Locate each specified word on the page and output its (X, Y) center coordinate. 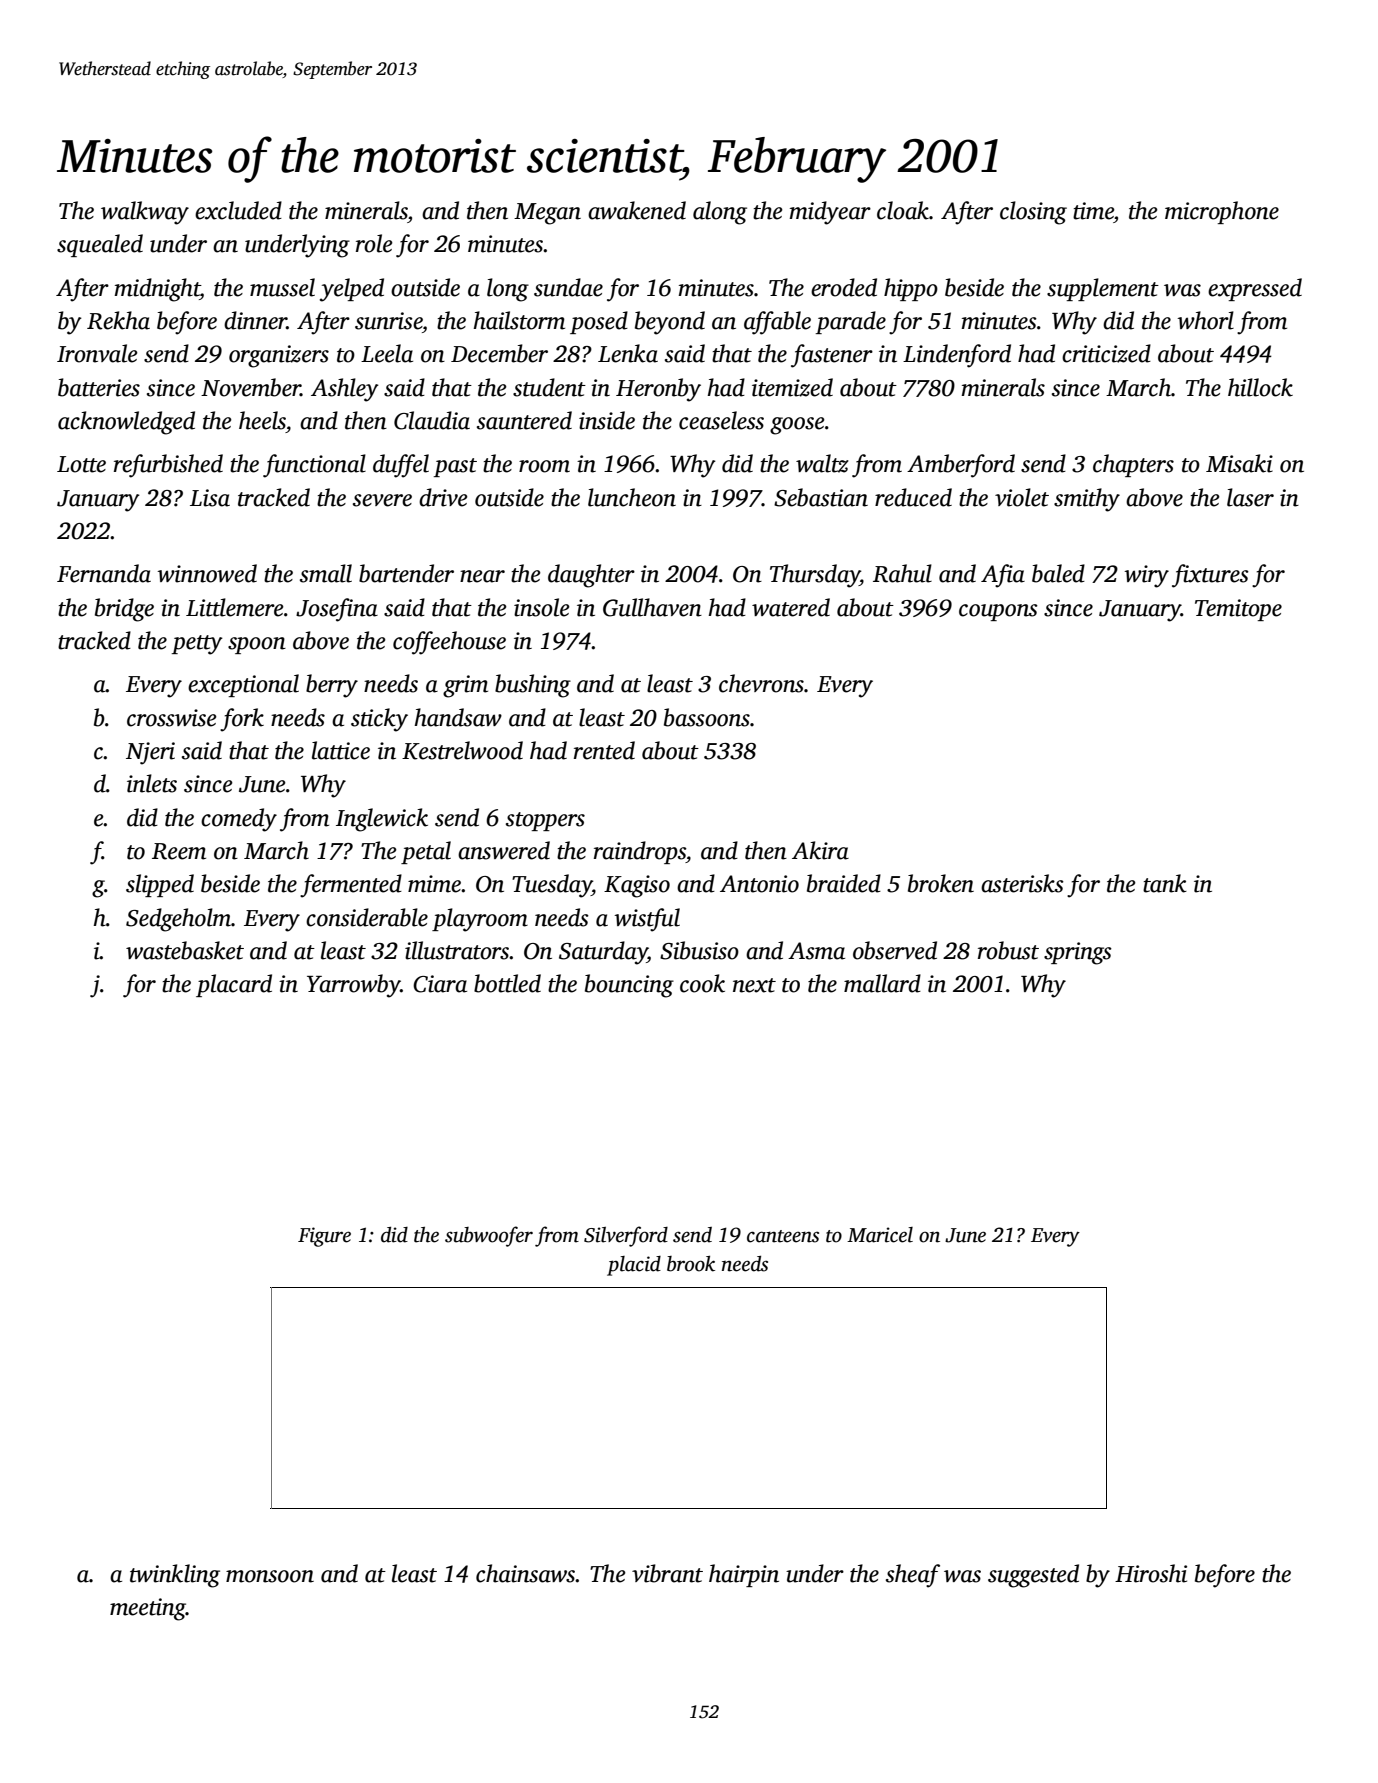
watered (791, 607)
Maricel (880, 1235)
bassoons (707, 717)
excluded (238, 210)
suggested (1033, 1576)
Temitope (1238, 610)
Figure (324, 1237)
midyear (830, 213)
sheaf (913, 1576)
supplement (1103, 289)
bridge (124, 610)
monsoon (270, 1576)
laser (1250, 497)
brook (691, 1264)
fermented (351, 886)
